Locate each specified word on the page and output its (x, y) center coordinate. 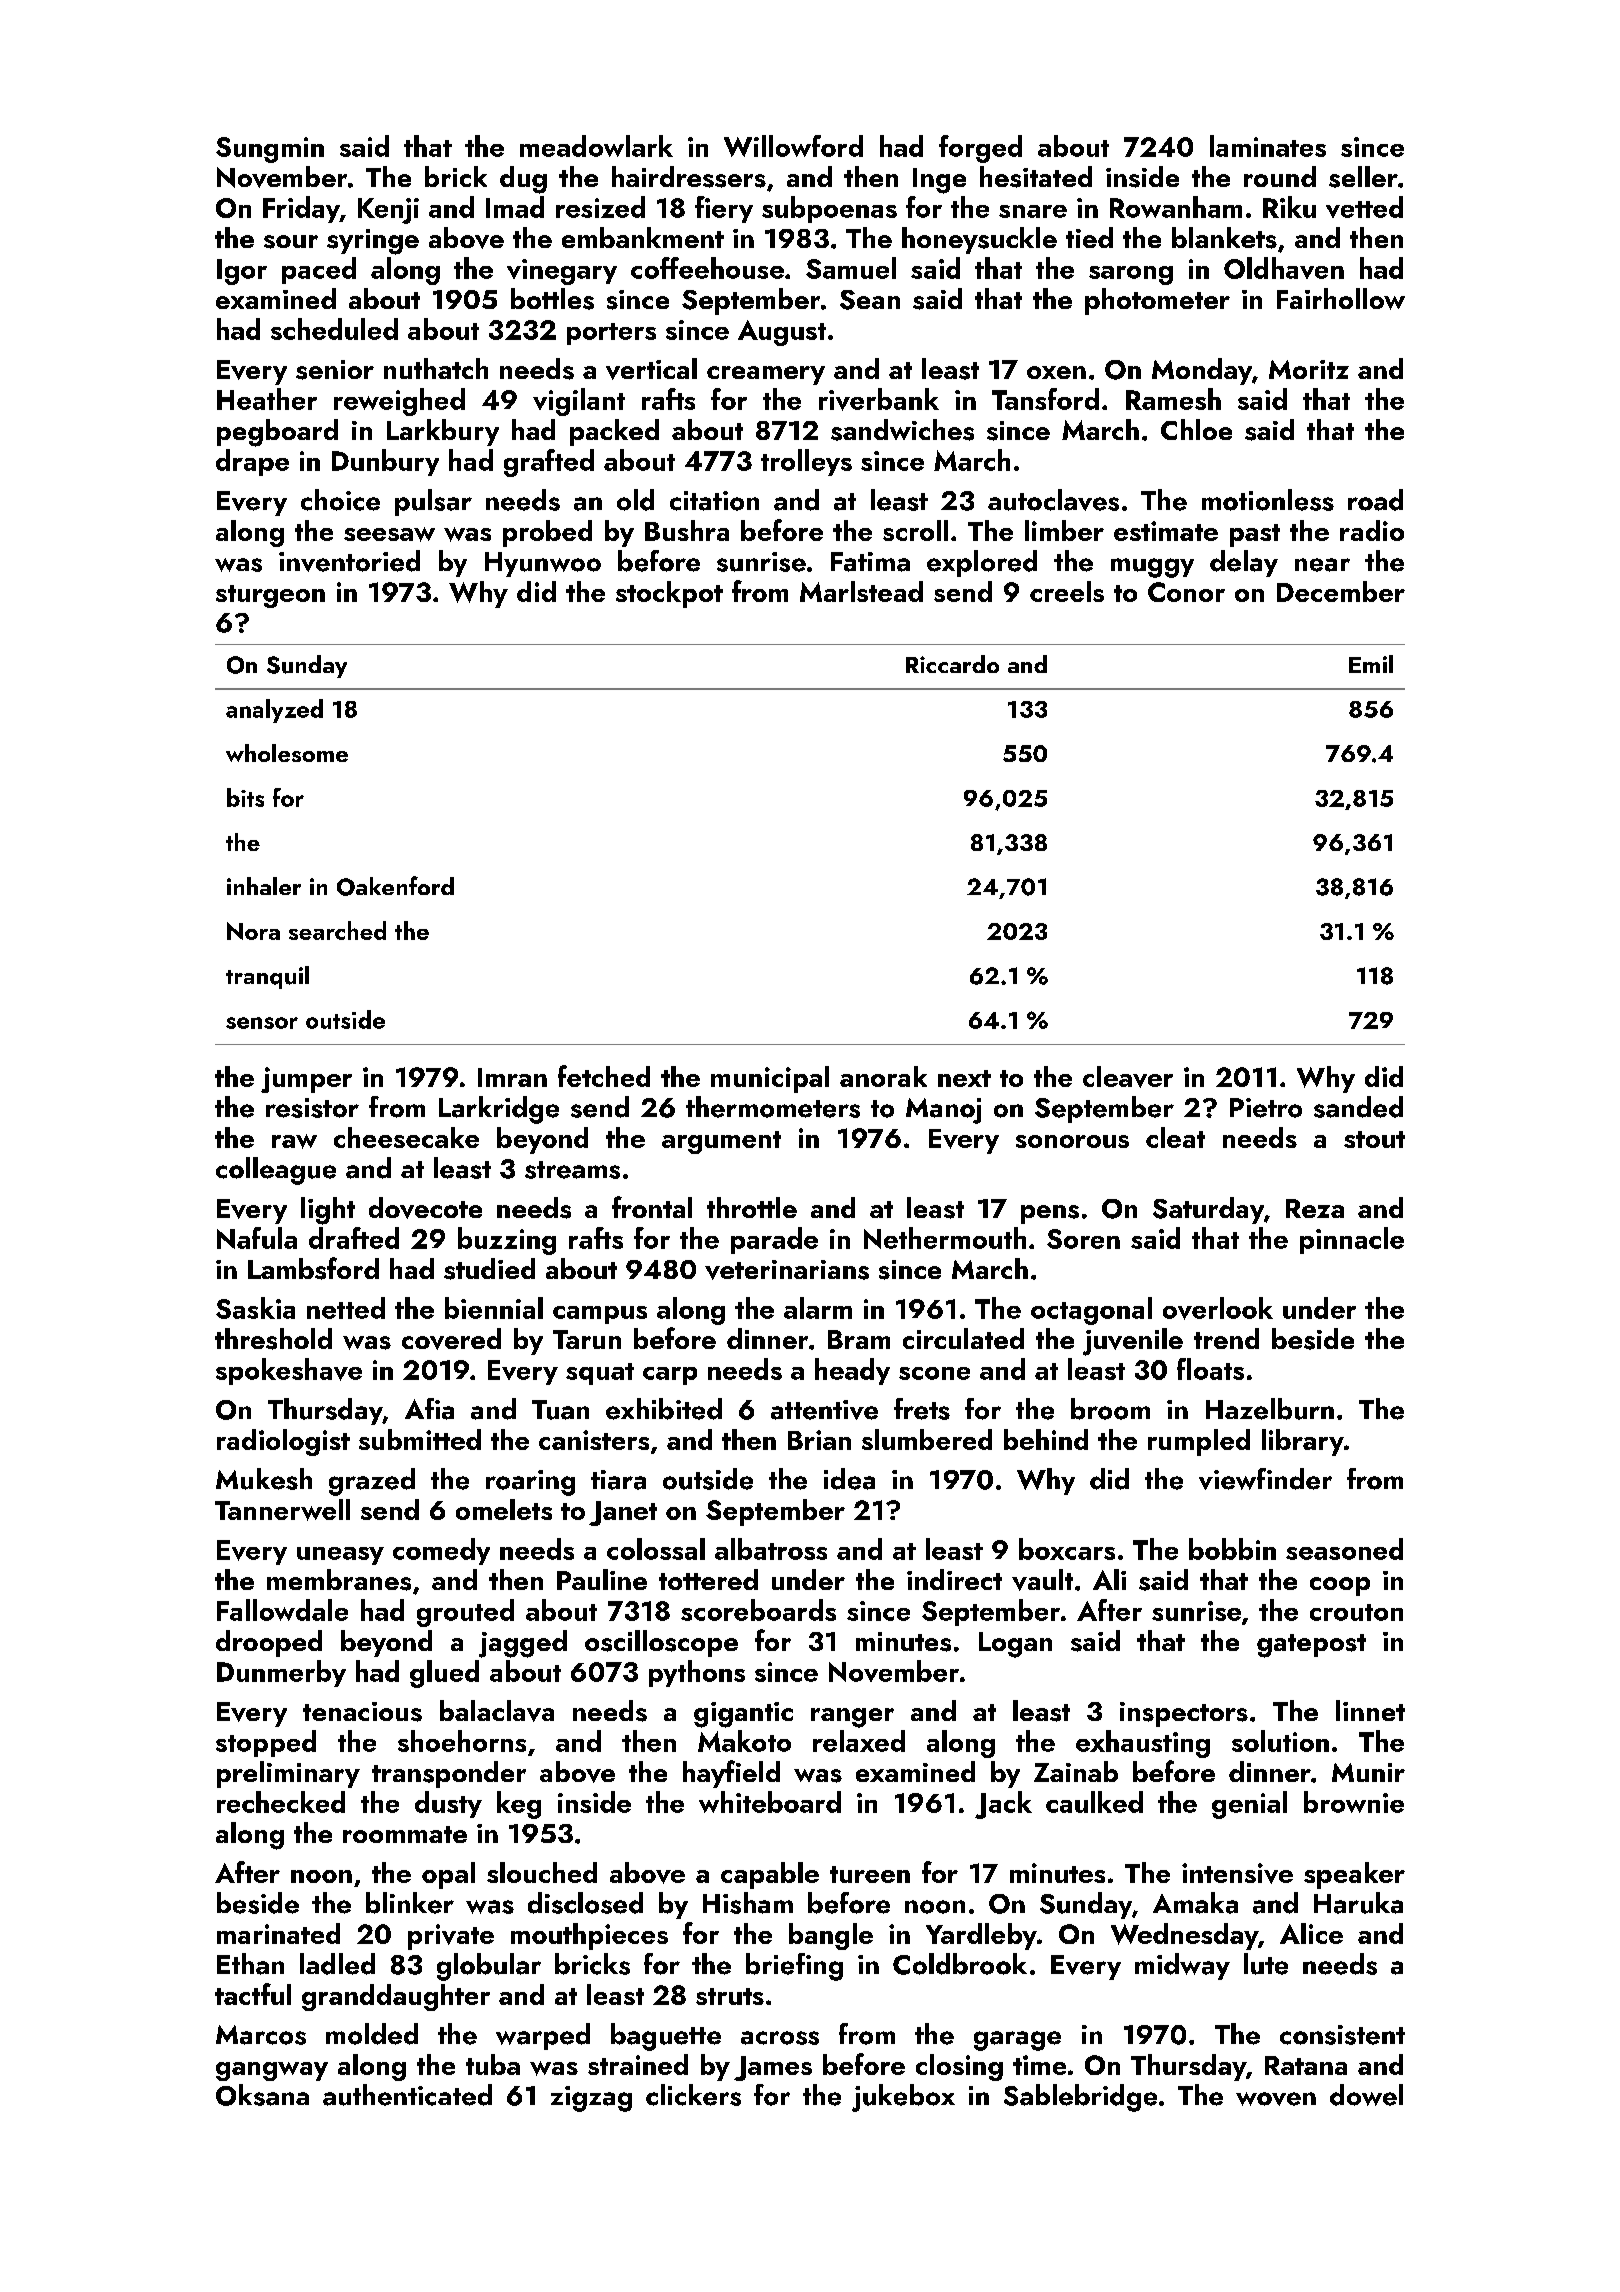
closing (959, 2067)
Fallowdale (282, 1610)
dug (523, 180)
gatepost (1311, 1646)
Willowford (793, 146)
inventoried (349, 561)
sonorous (1072, 1141)
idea (849, 1479)
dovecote (425, 1208)
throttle (752, 1207)
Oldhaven (1284, 268)
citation (714, 501)
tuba (493, 2064)
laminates (1268, 146)
